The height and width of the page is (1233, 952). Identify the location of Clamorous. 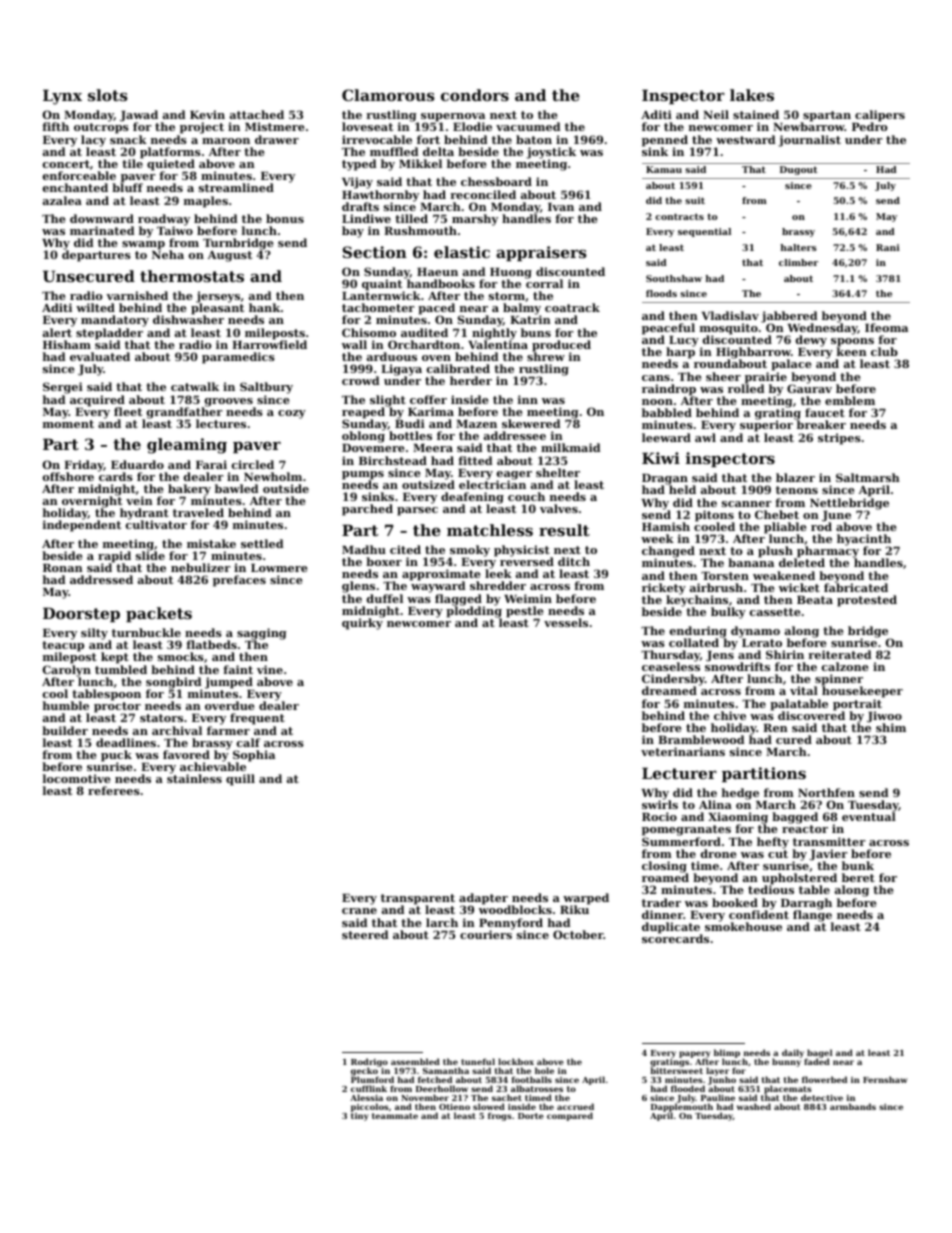
(388, 95).
